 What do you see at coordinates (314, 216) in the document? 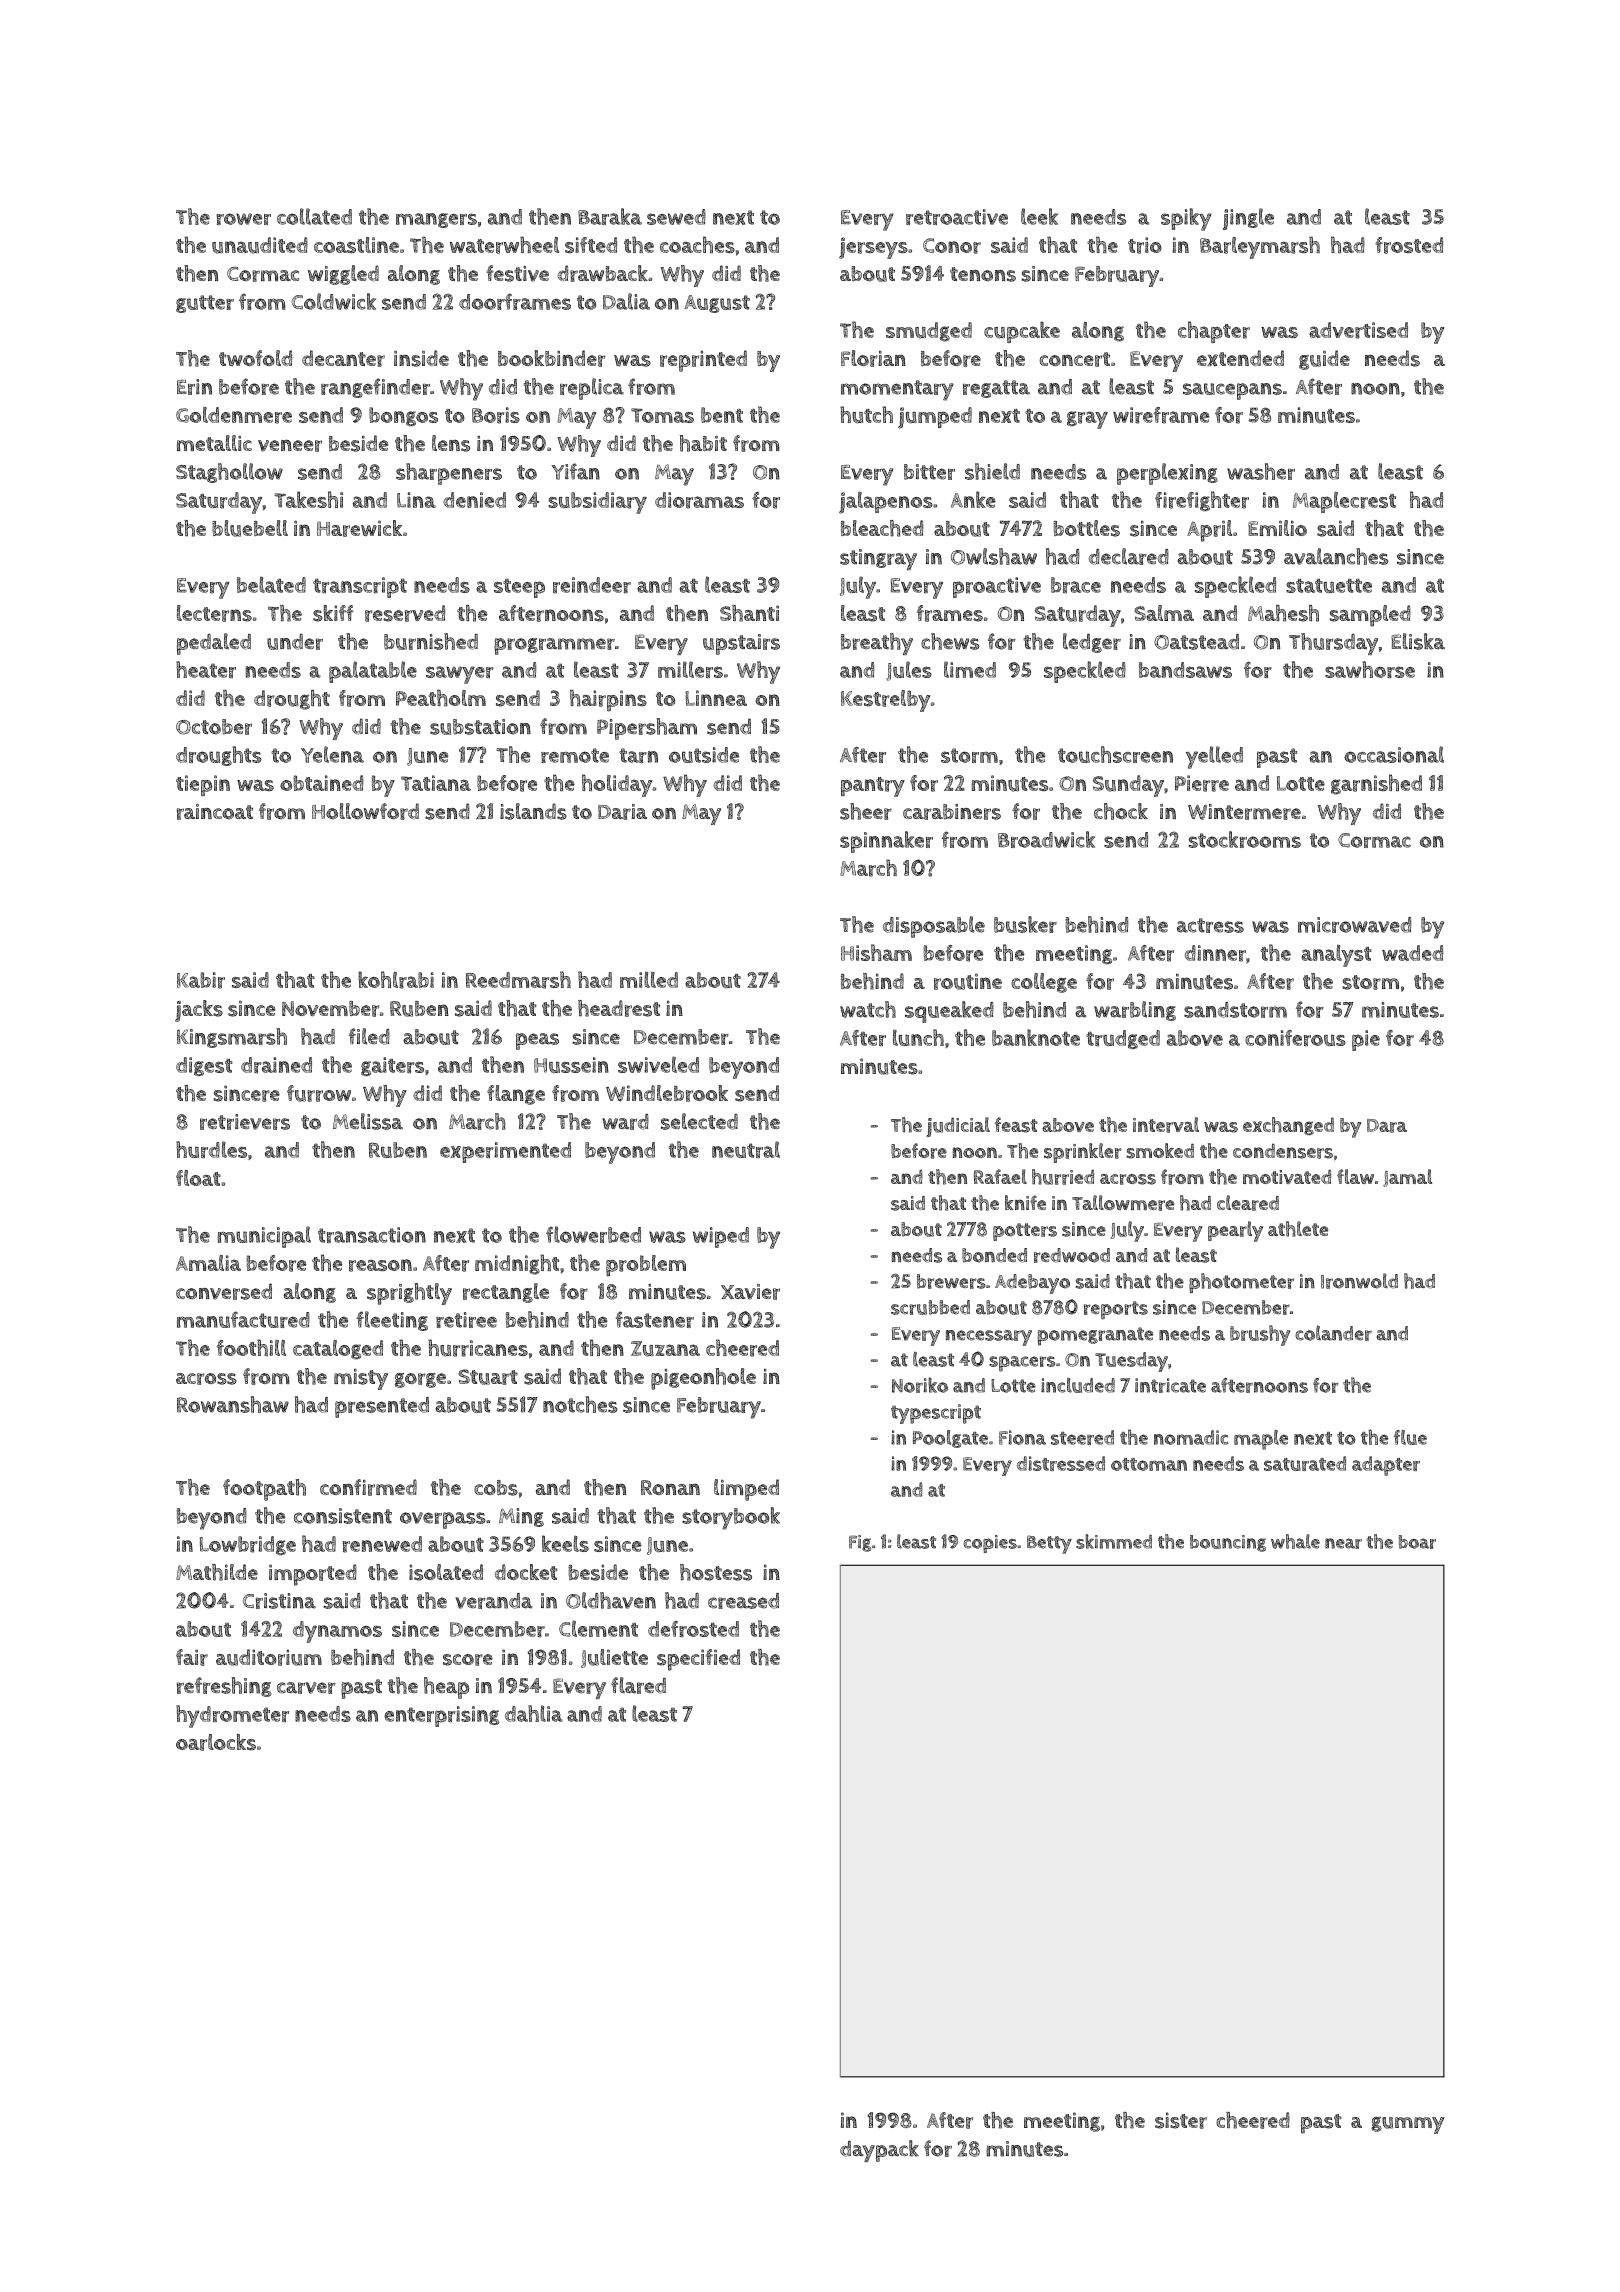
I see `collated` at bounding box center [314, 216].
